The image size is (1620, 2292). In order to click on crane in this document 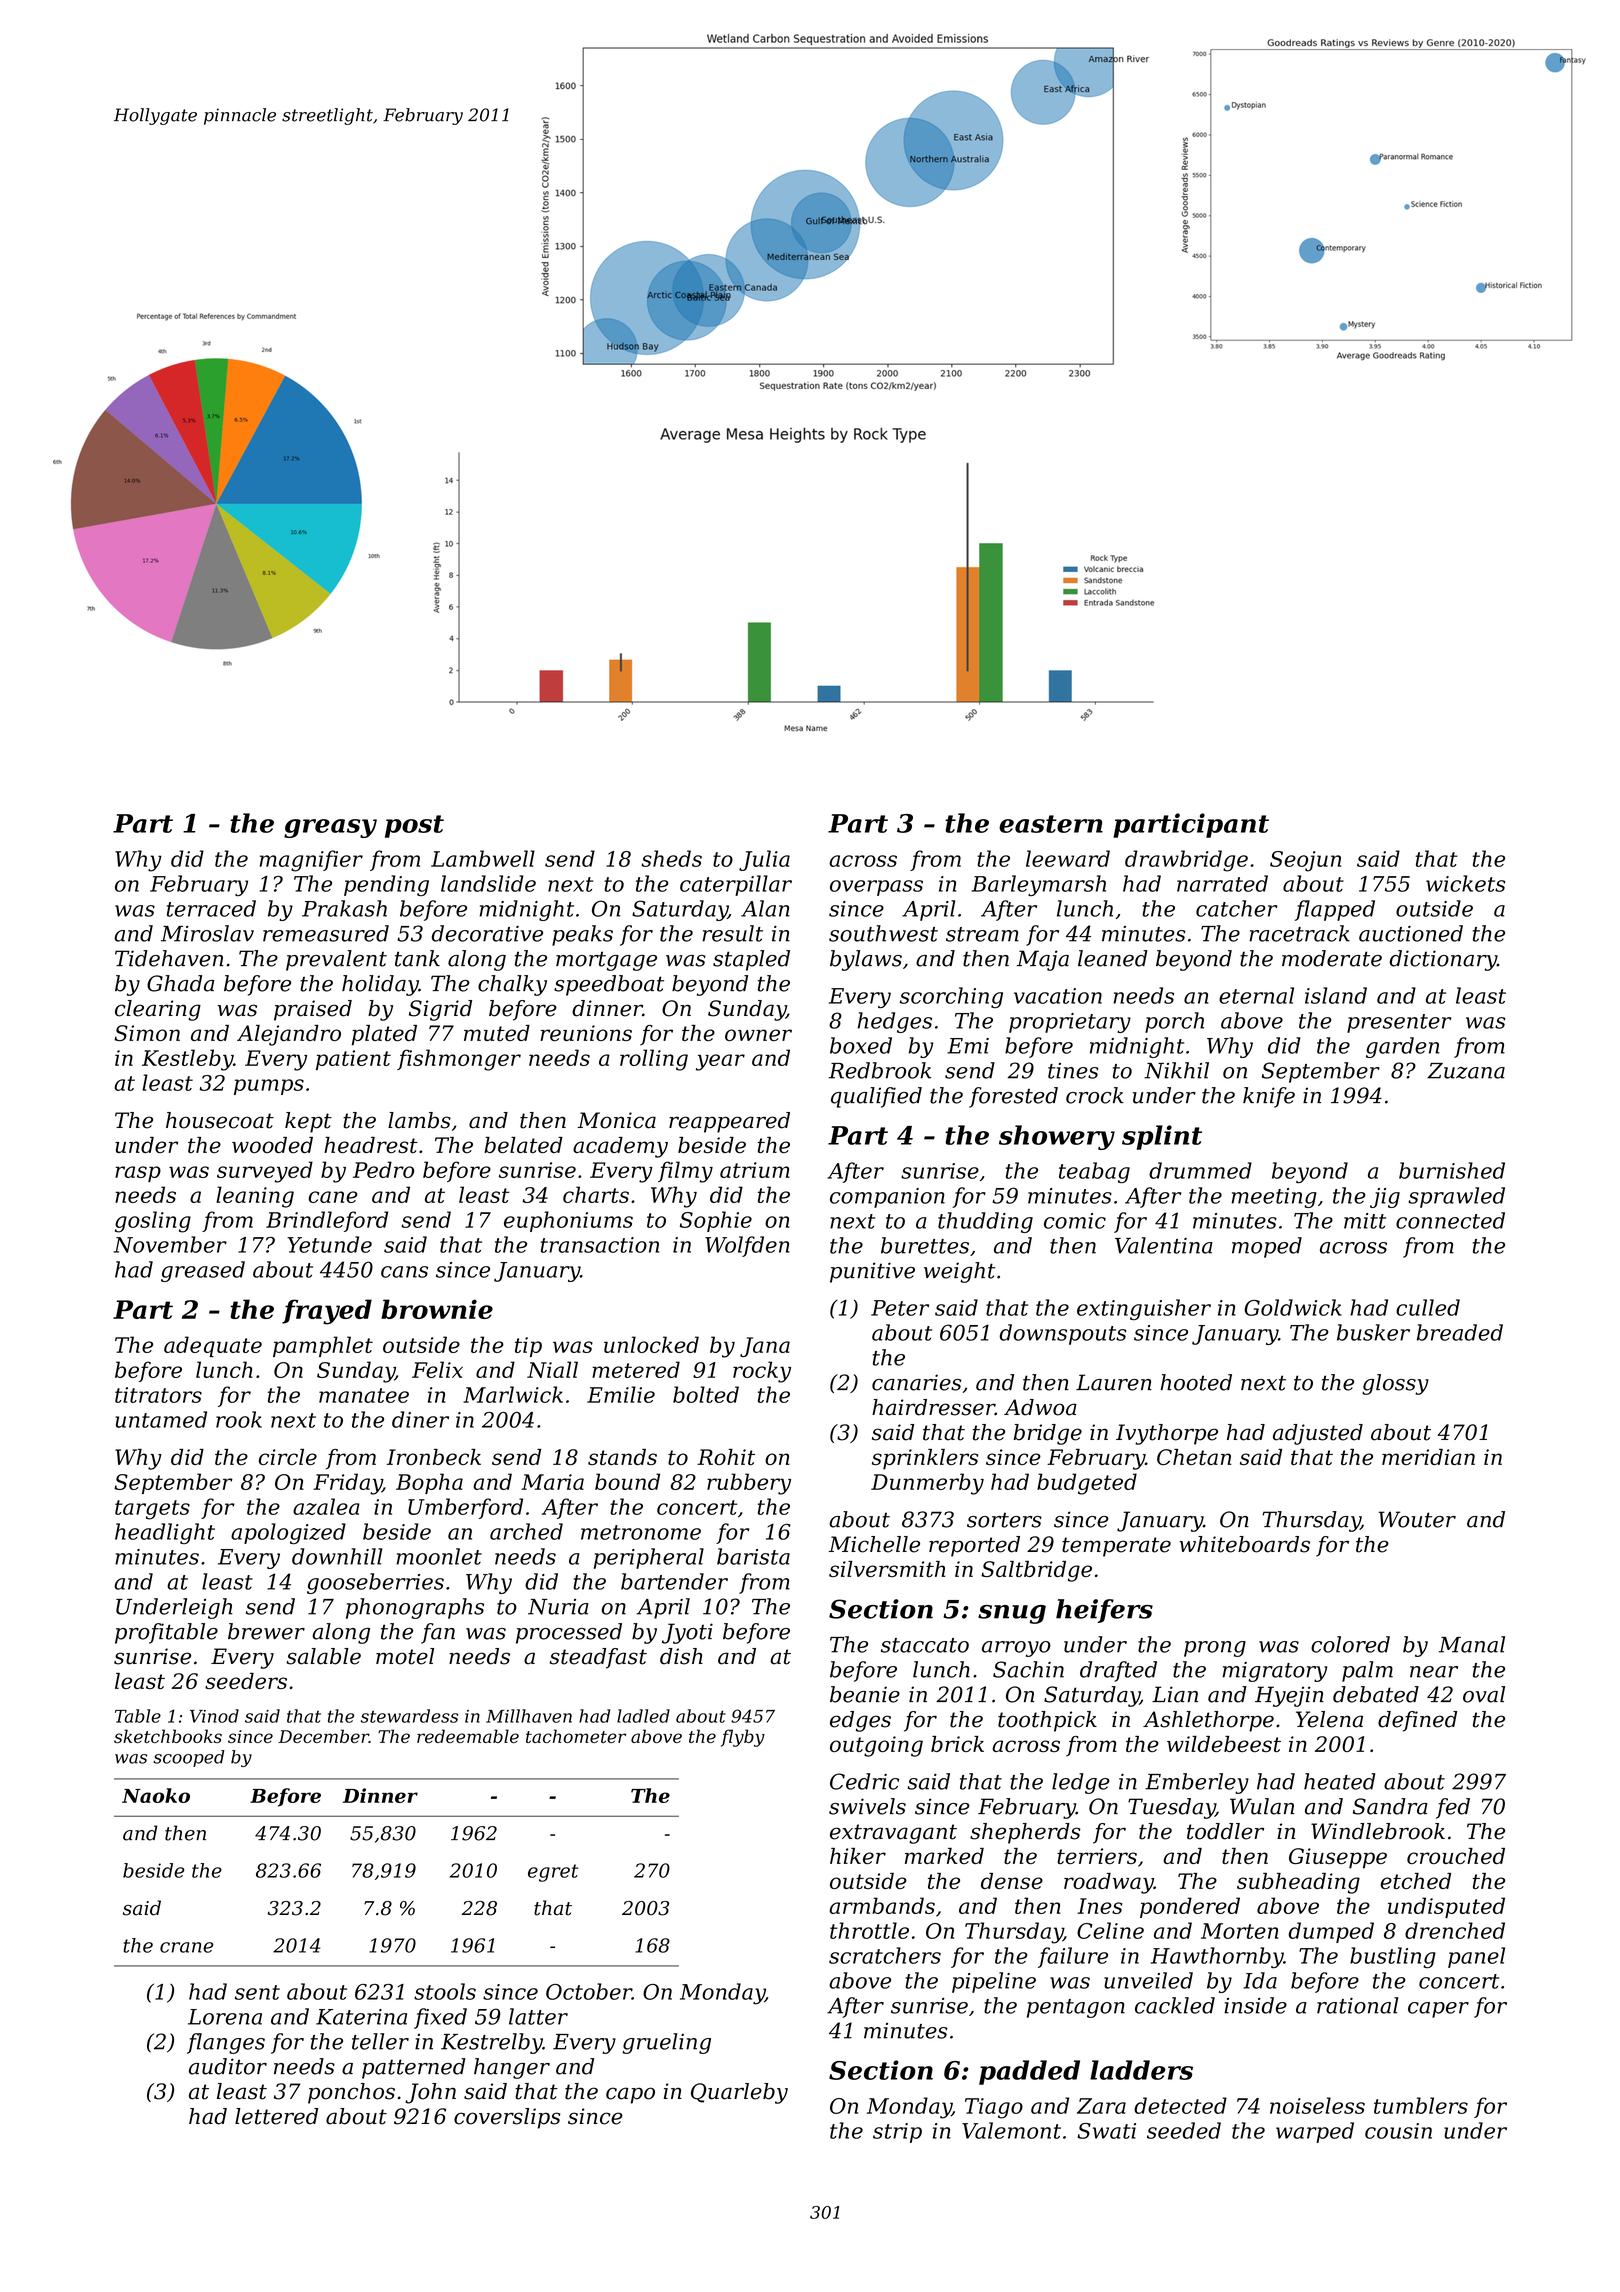, I will do `click(186, 1947)`.
